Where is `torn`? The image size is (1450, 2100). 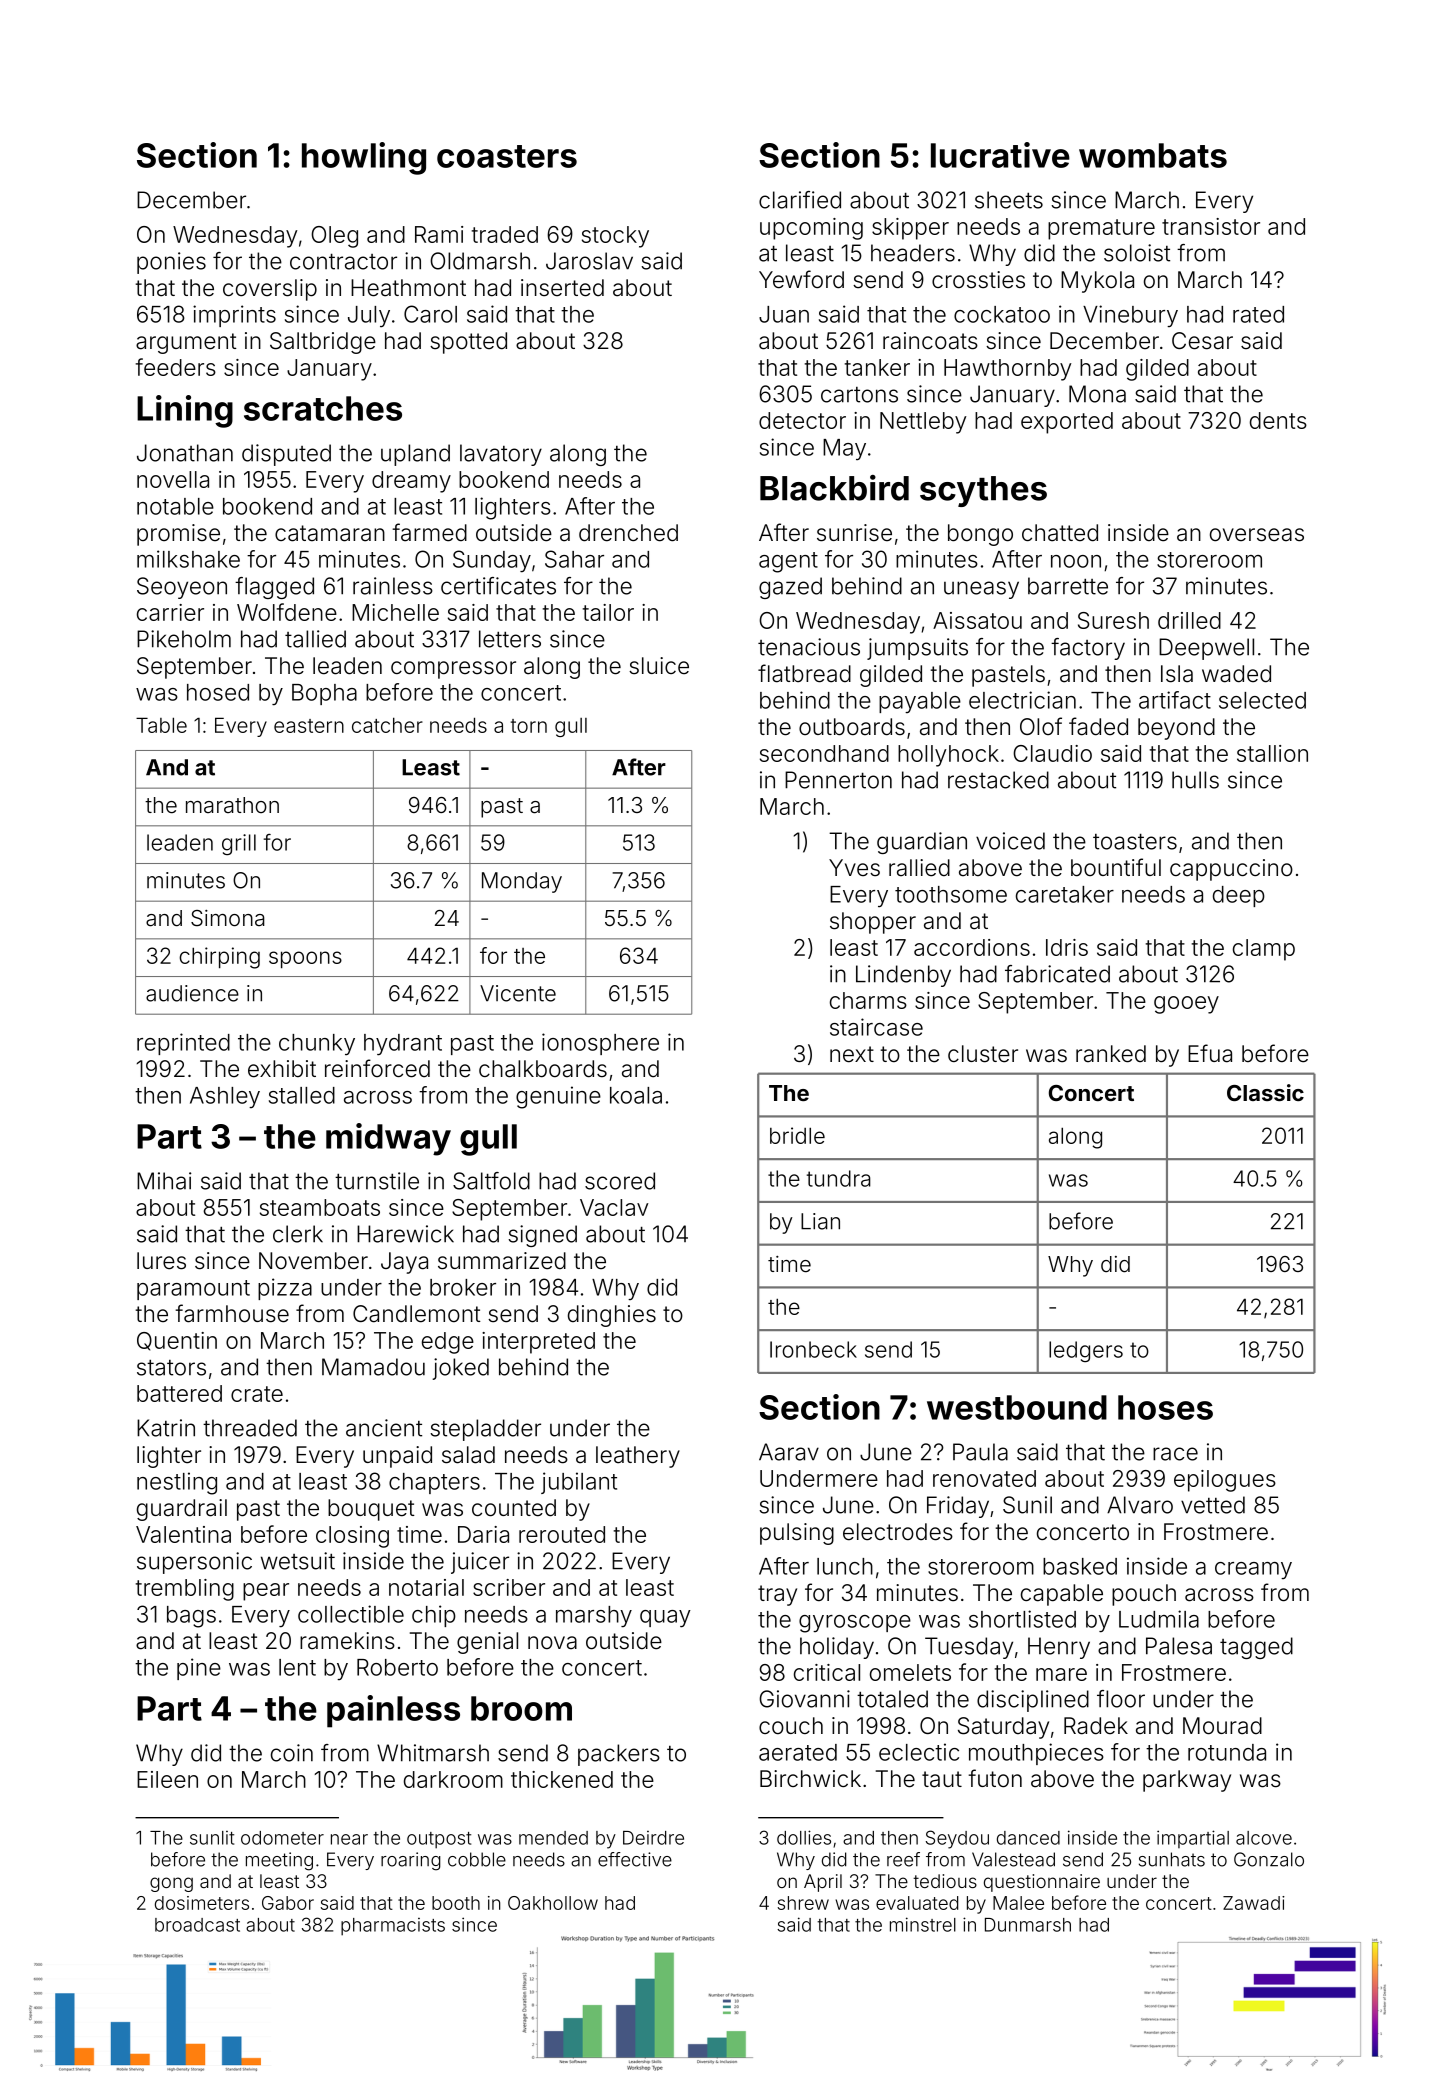 torn is located at coordinates (529, 726).
